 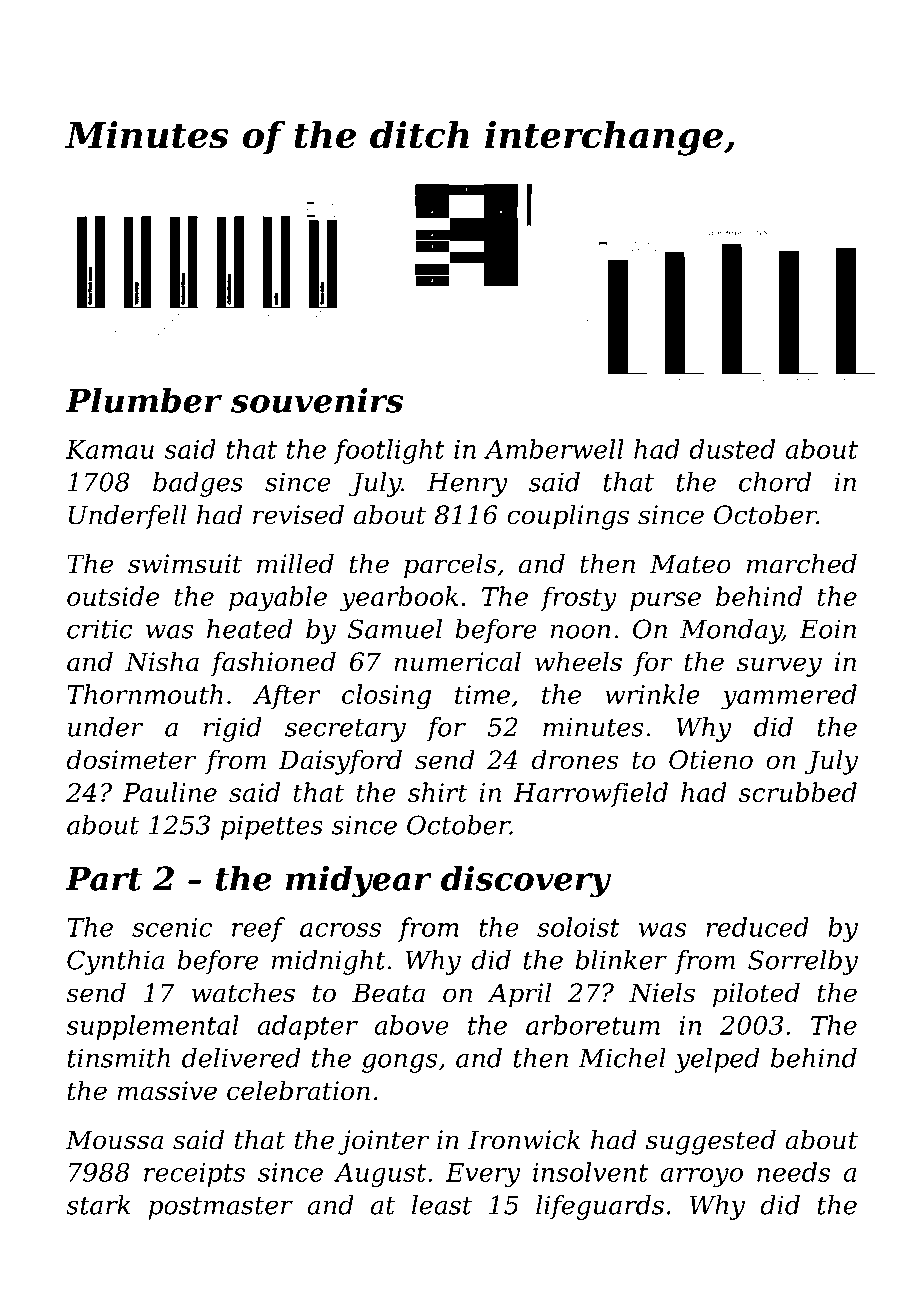 What do you see at coordinates (711, 1142) in the screenshot?
I see `suggested` at bounding box center [711, 1142].
